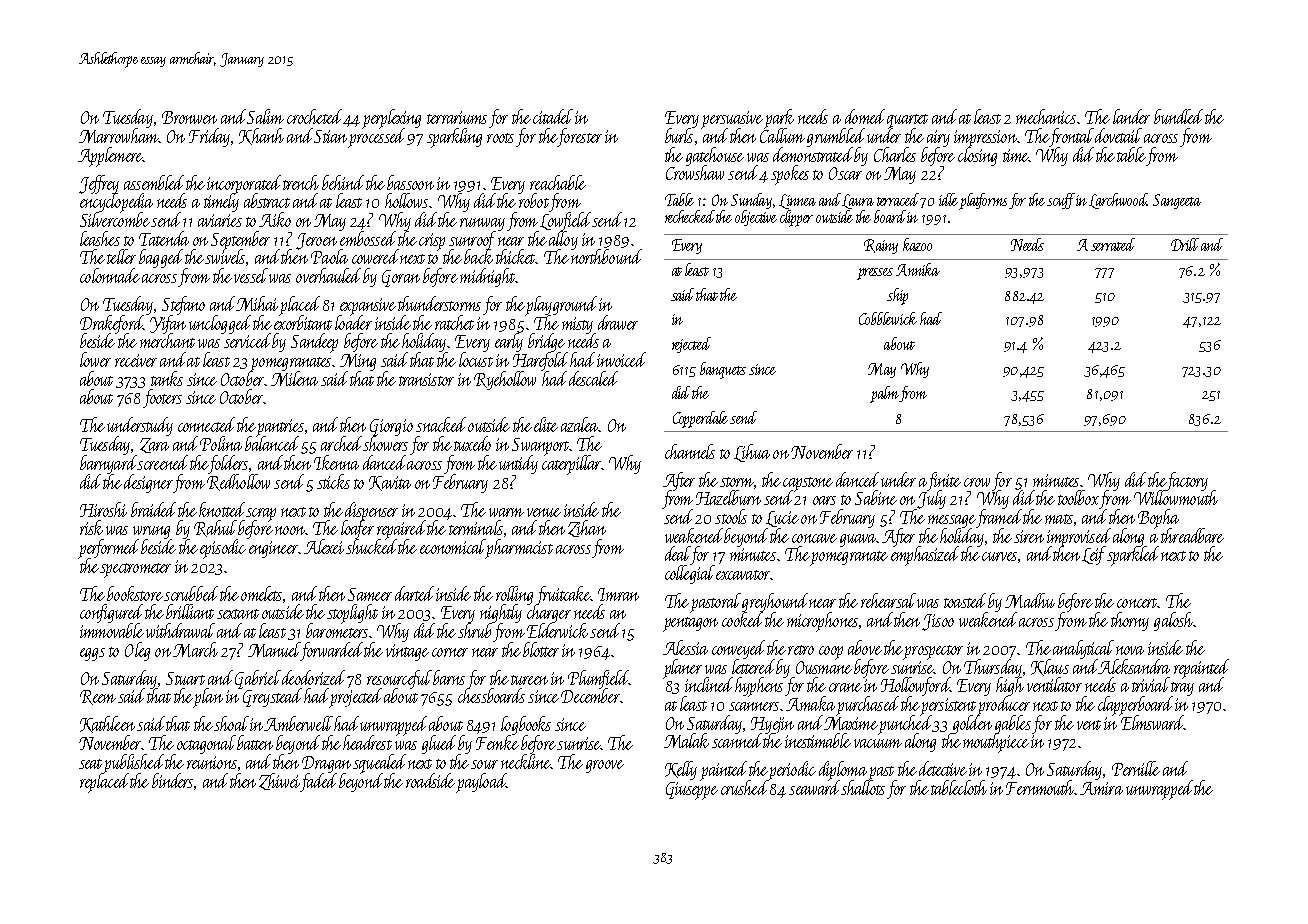 This screenshot has height=924, width=1308. Describe the element at coordinates (481, 783) in the screenshot. I see `payload` at that location.
